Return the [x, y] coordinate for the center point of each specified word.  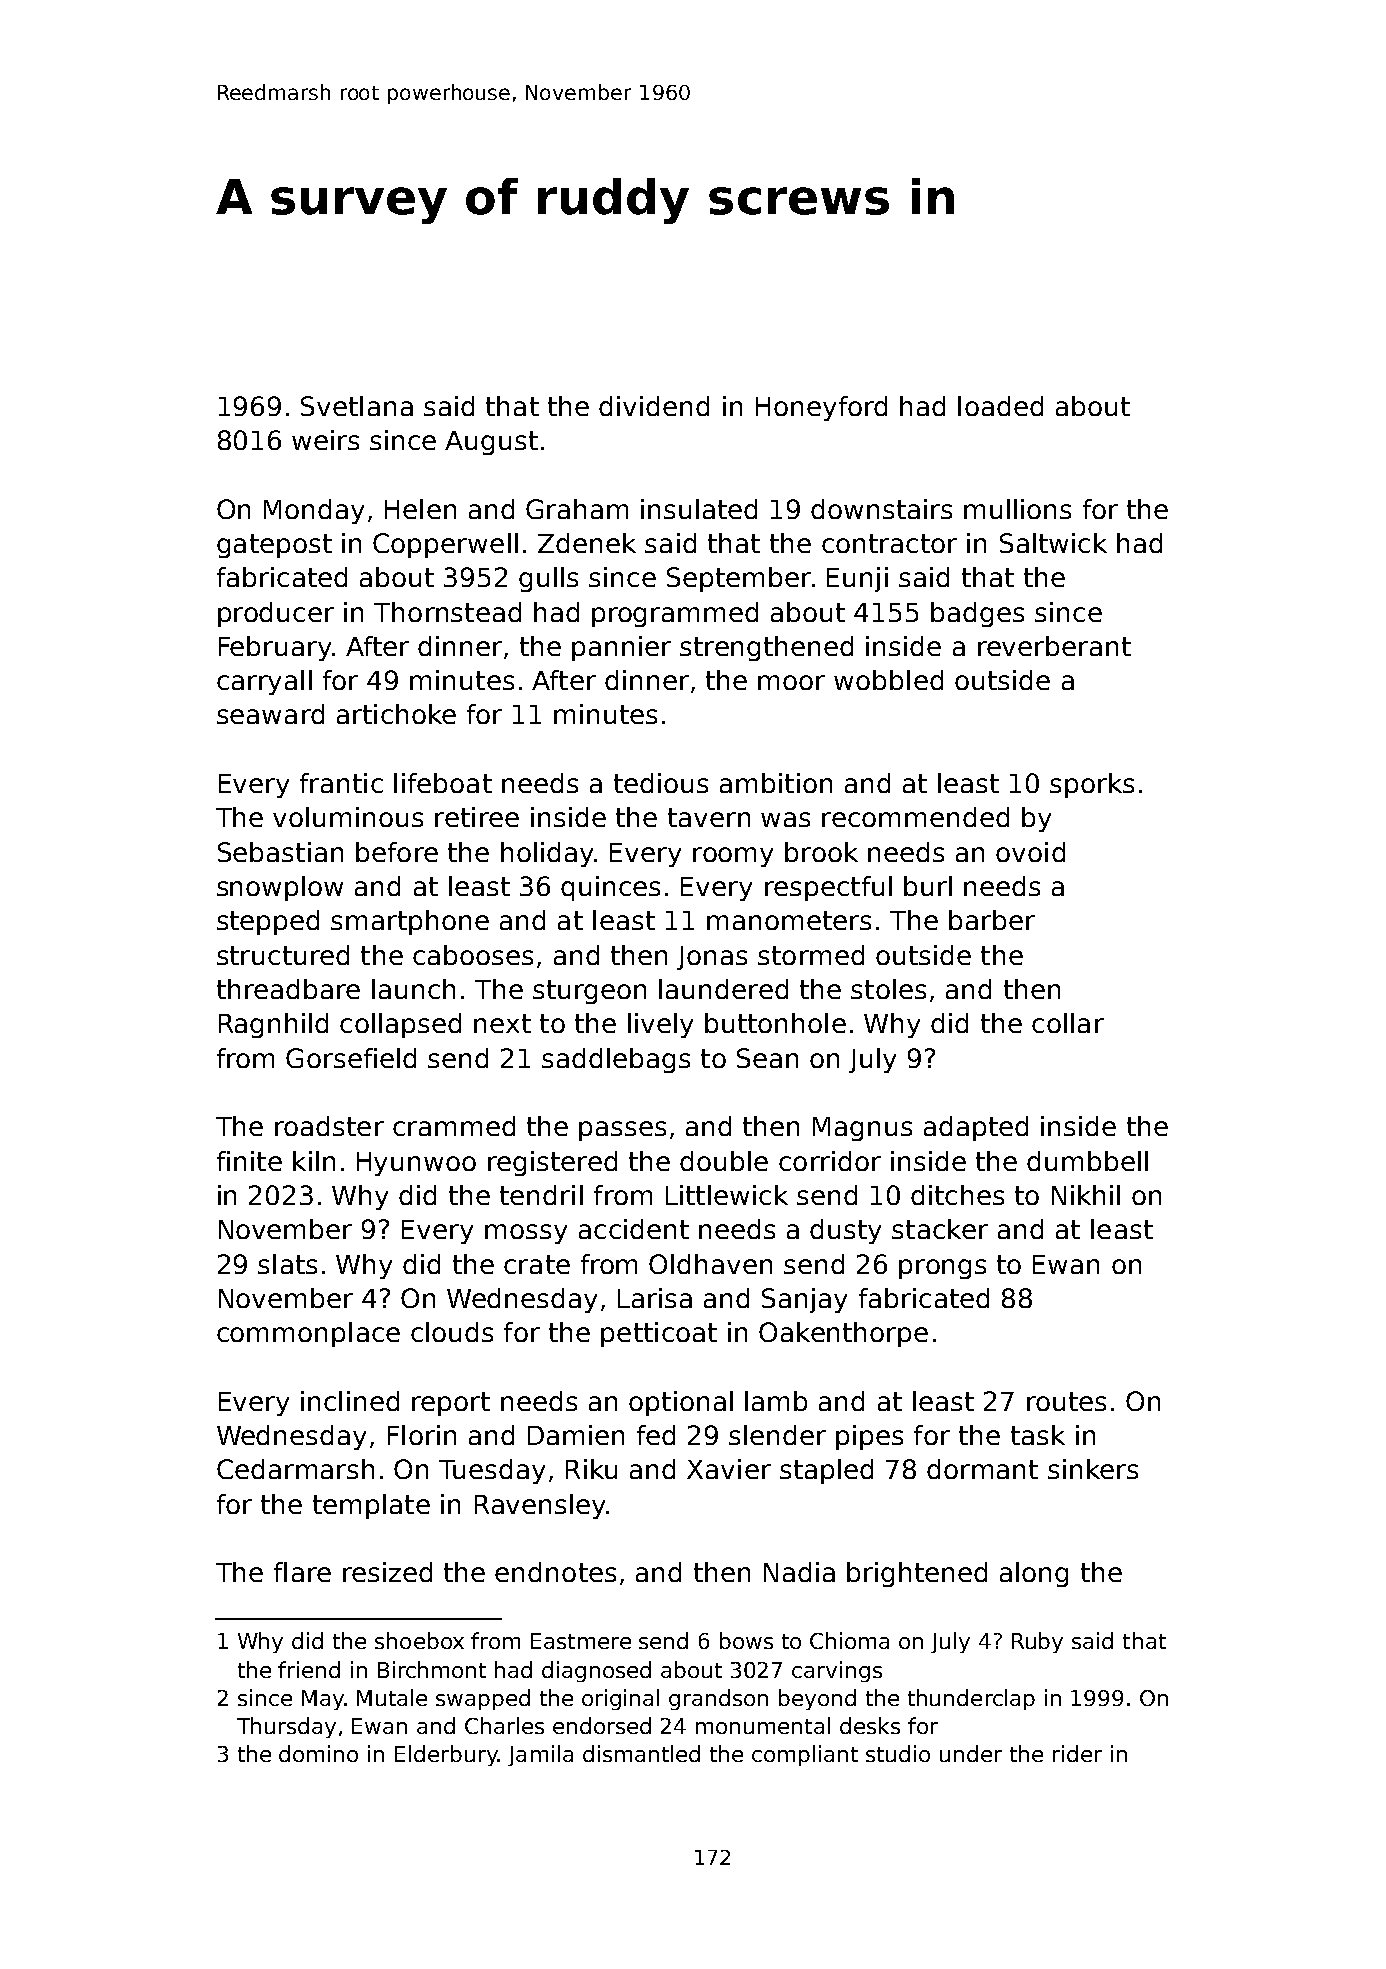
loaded [1000, 406]
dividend [654, 406]
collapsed [400, 1025]
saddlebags [616, 1060]
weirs [325, 440]
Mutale [392, 1697]
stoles [888, 989]
